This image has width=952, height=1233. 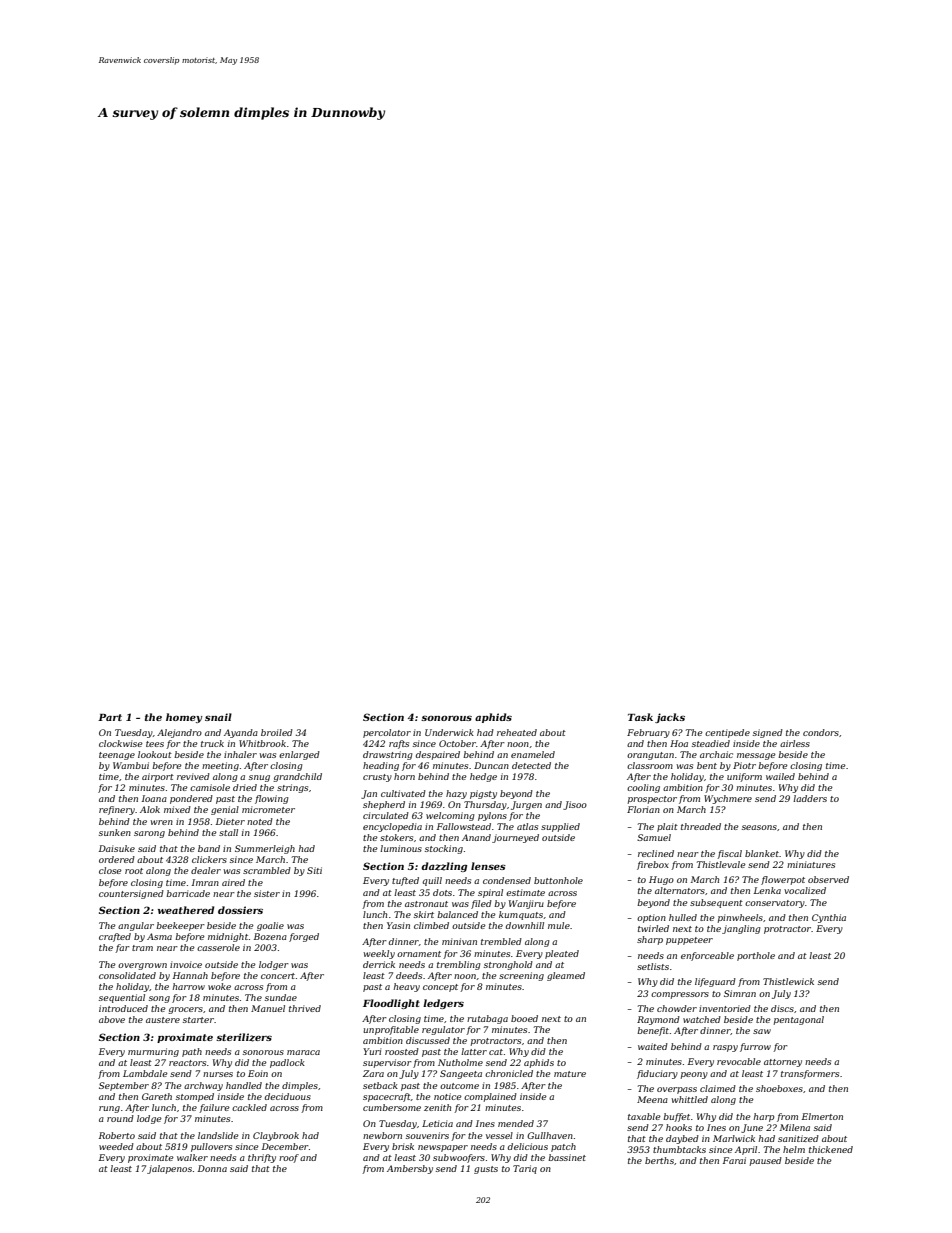 I want to click on Ioana, so click(x=154, y=798).
